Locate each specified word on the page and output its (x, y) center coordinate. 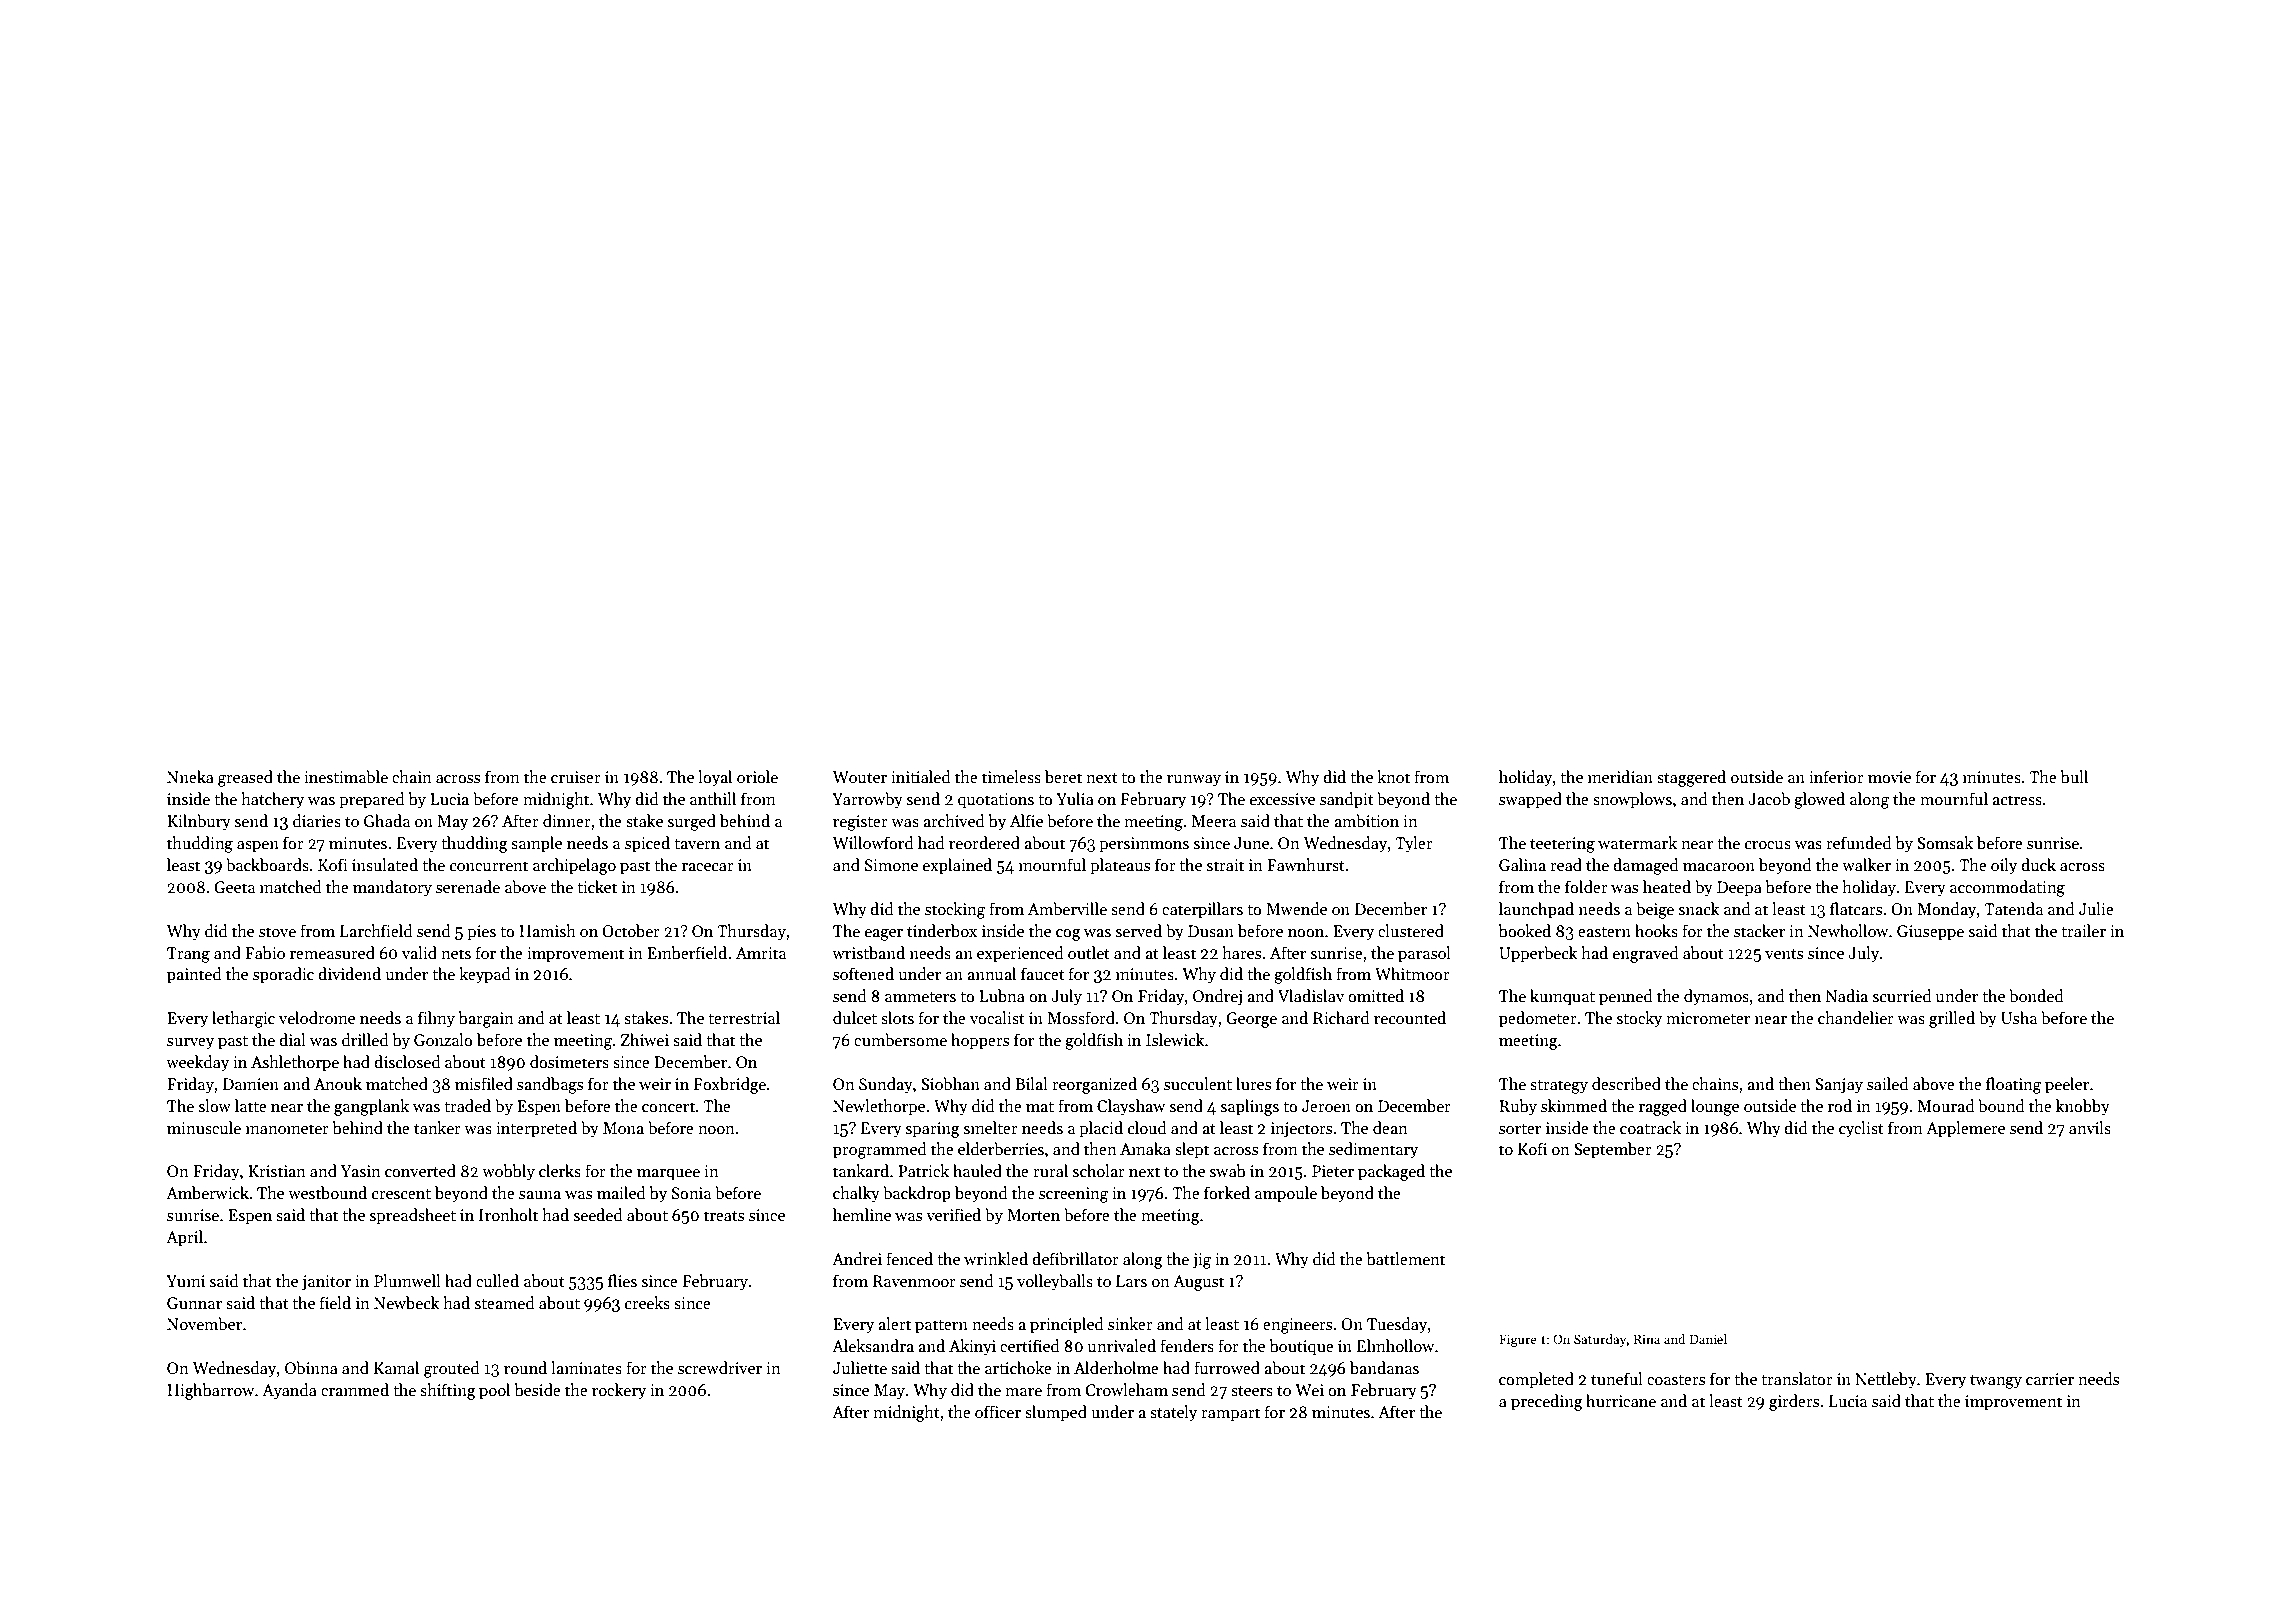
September (1613, 1150)
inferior (1836, 776)
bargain (486, 1019)
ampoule (1286, 1194)
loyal (715, 778)
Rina (1647, 1339)
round (525, 1367)
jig (1202, 1261)
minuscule (204, 1128)
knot (1393, 776)
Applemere (1965, 1129)
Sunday (886, 1085)
